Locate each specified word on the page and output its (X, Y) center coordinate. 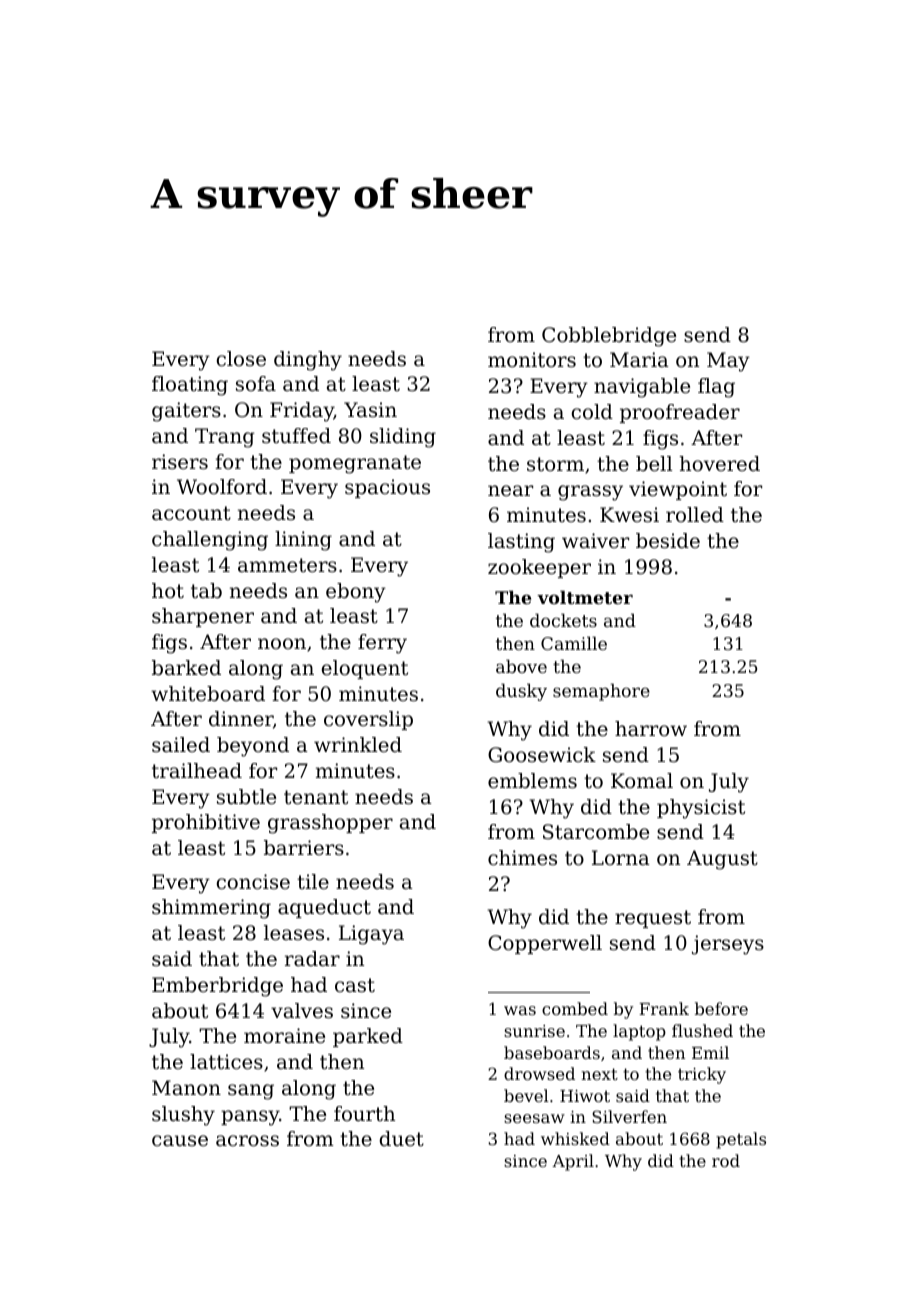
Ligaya (371, 935)
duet (402, 1138)
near (510, 490)
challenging (210, 541)
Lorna (621, 857)
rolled (695, 515)
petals (741, 1140)
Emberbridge (217, 987)
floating (190, 386)
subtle (246, 797)
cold (592, 412)
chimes (522, 858)
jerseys (728, 945)
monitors (532, 360)
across (247, 1141)
